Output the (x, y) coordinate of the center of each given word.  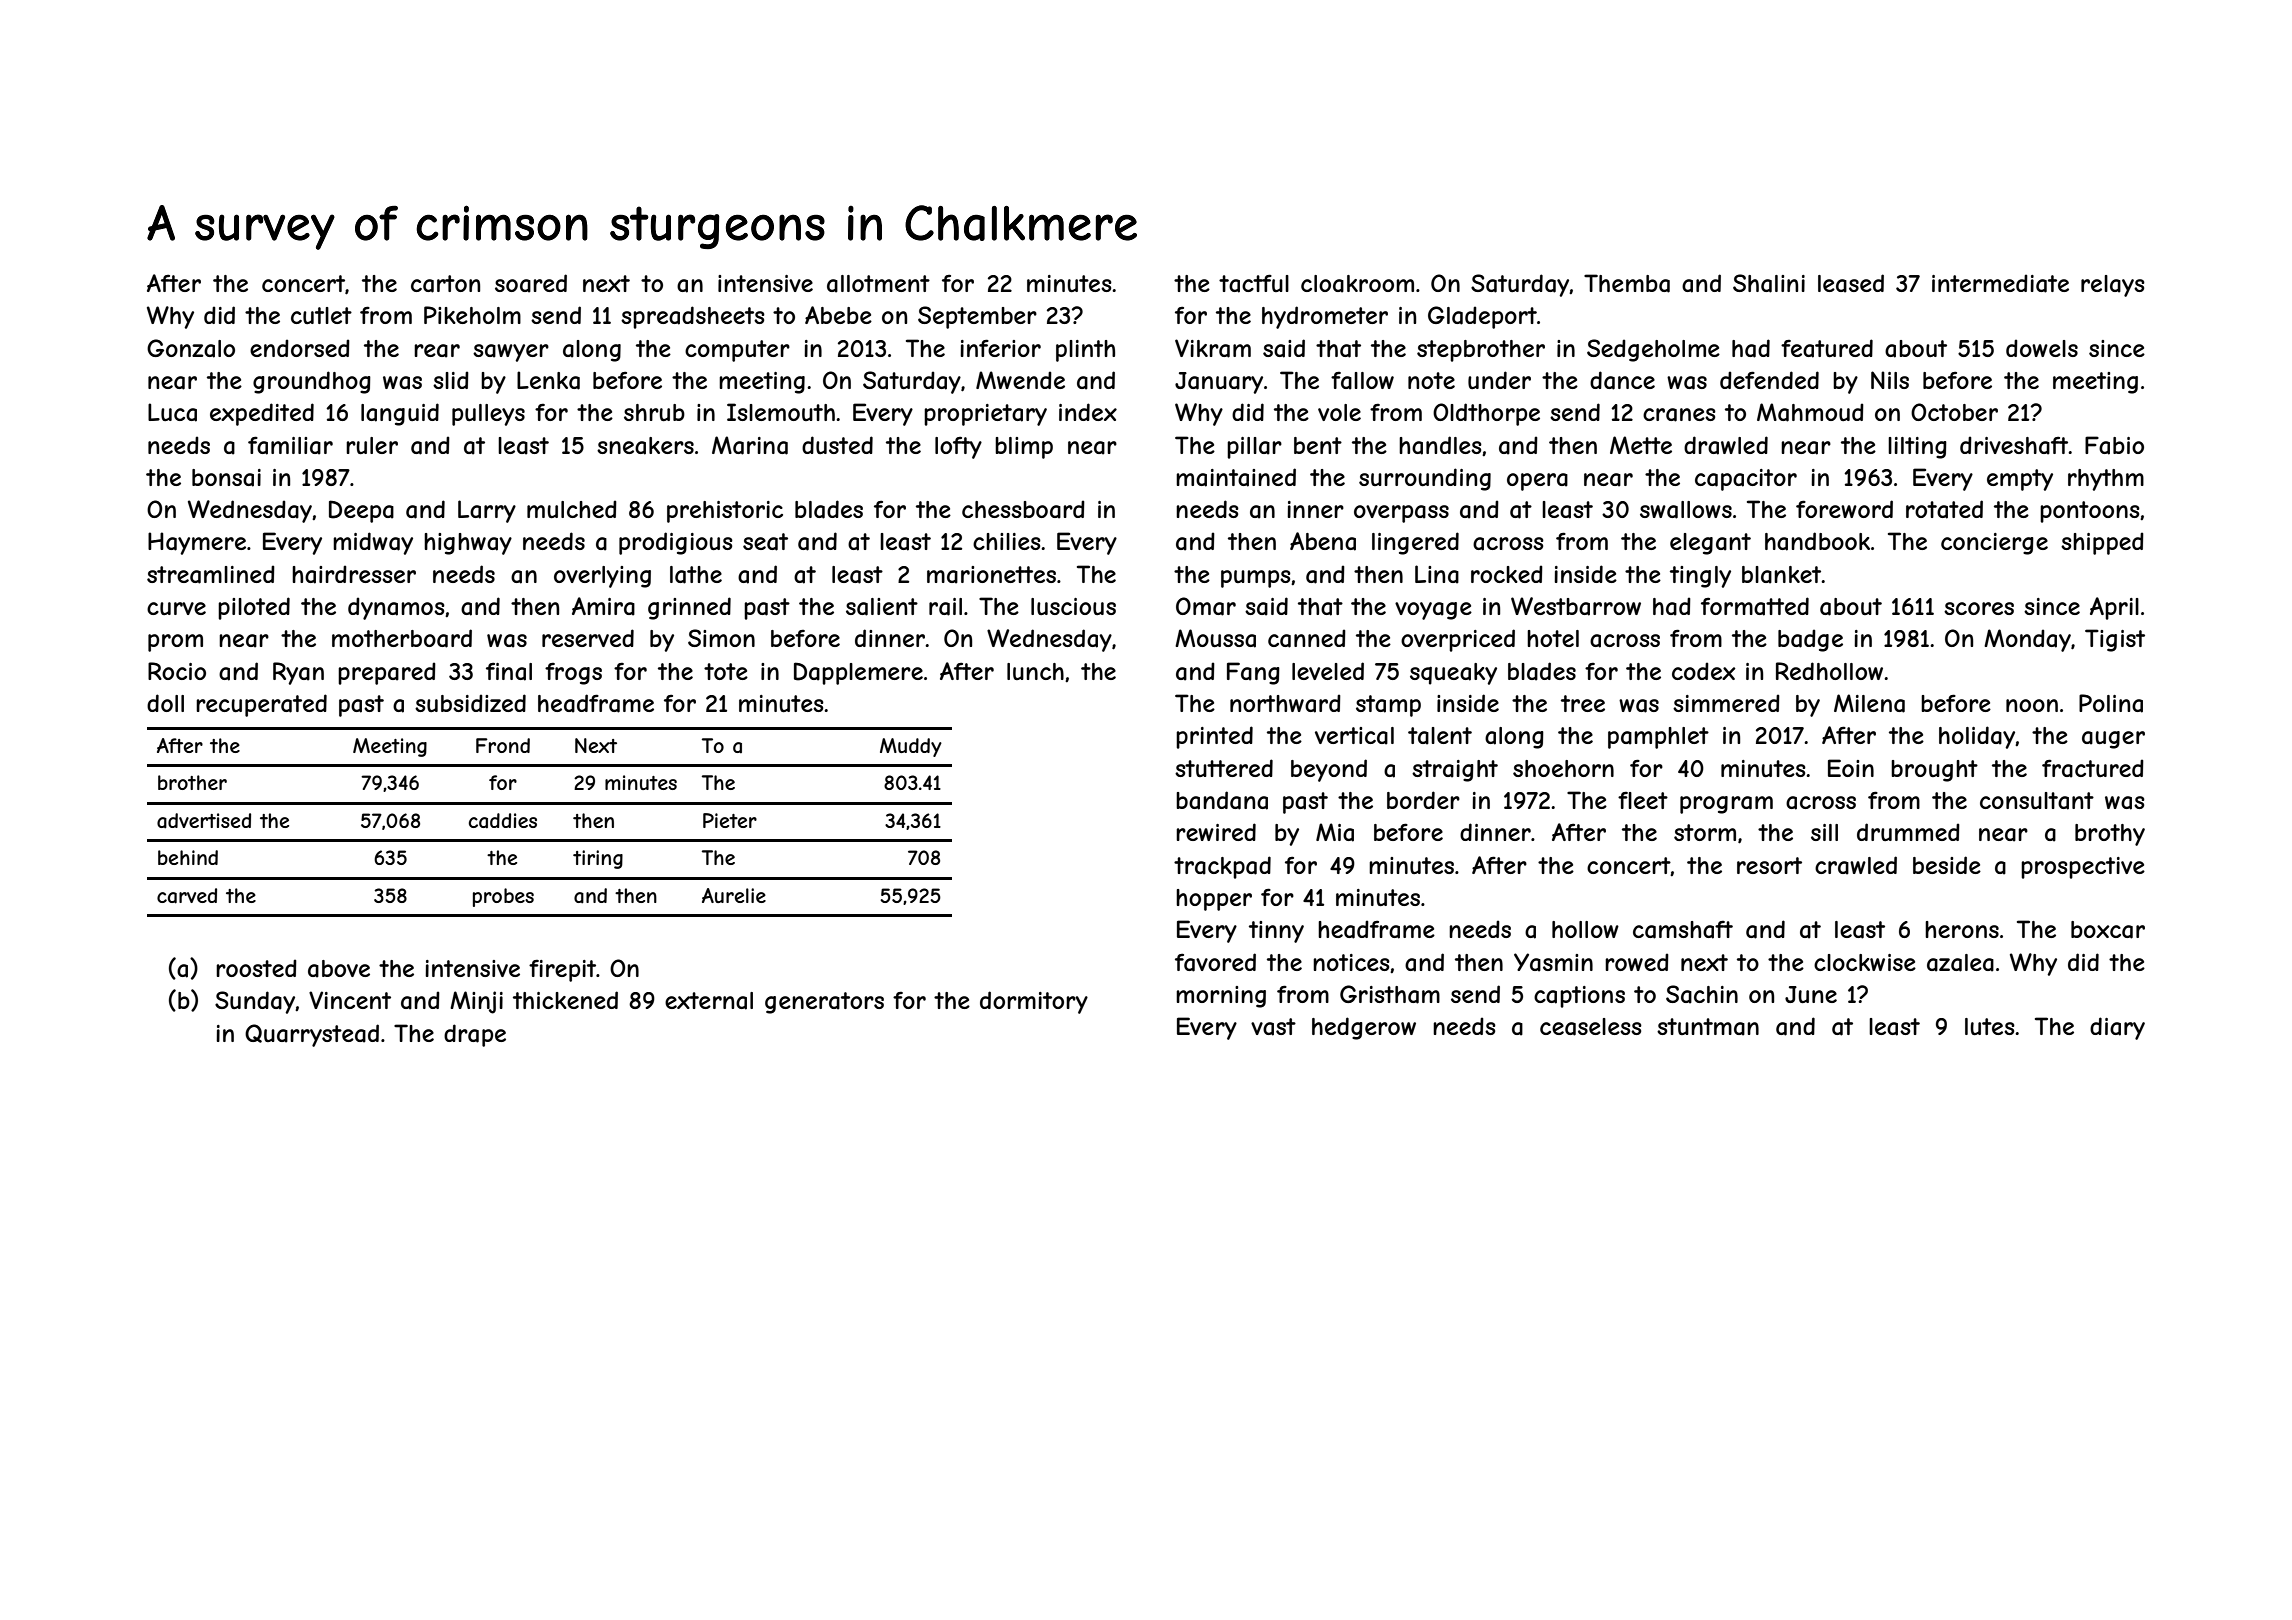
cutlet (321, 315)
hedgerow (1364, 1028)
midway (373, 543)
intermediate (2000, 283)
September (977, 317)
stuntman (1708, 1027)
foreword (1844, 509)
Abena (1323, 541)
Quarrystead (312, 1035)
